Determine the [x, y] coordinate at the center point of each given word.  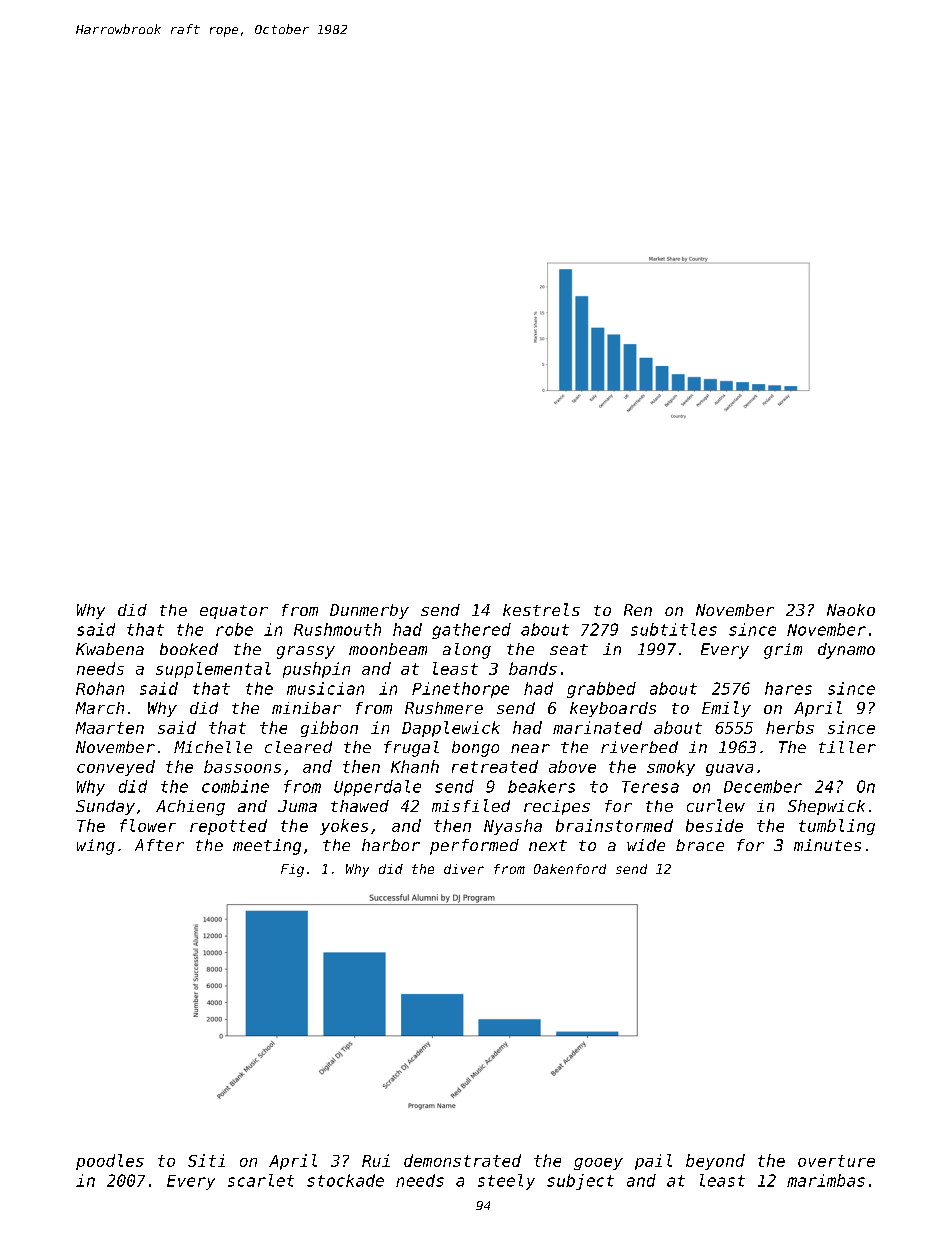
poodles [110, 1162]
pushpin [316, 670]
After [159, 845]
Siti [206, 1160]
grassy [306, 652]
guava [729, 770]
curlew [716, 805]
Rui [376, 1160]
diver [464, 869]
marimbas [826, 1180]
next [548, 845]
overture [836, 1161]
